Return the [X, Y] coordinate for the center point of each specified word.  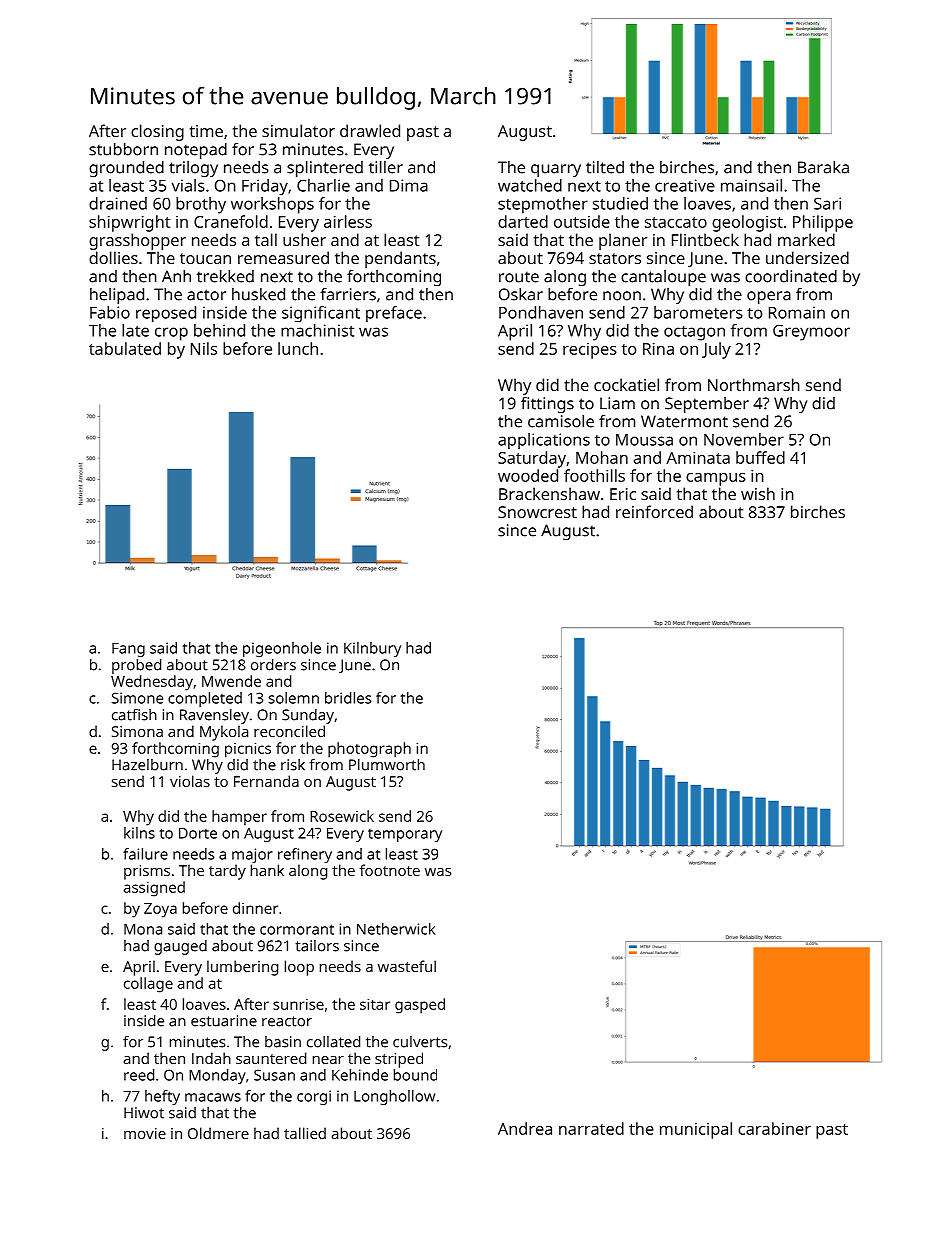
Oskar [521, 294]
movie [145, 1133]
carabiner [774, 1128]
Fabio [110, 312]
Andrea [525, 1128]
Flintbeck [705, 239]
